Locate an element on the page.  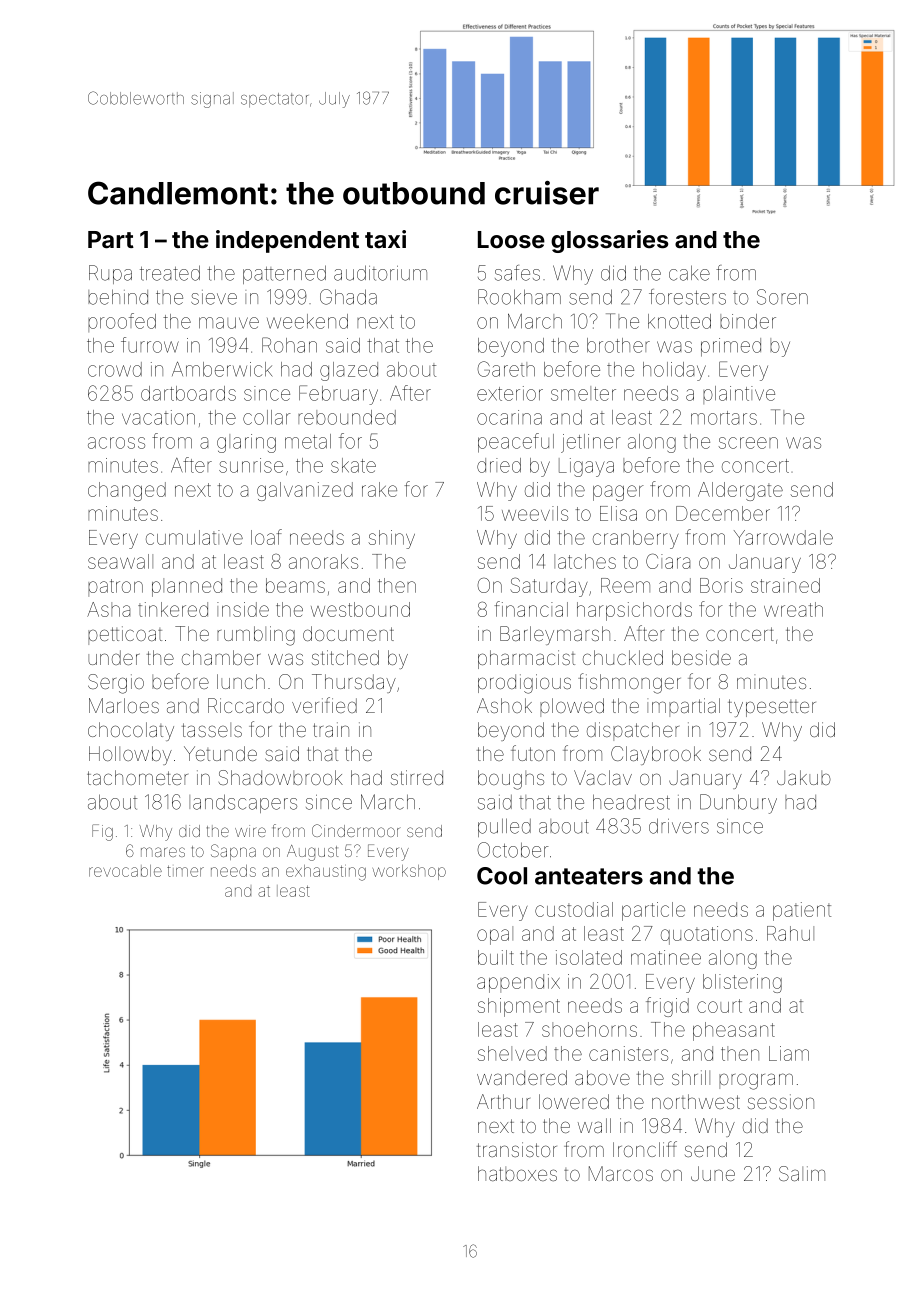
shrill is located at coordinates (691, 1077).
